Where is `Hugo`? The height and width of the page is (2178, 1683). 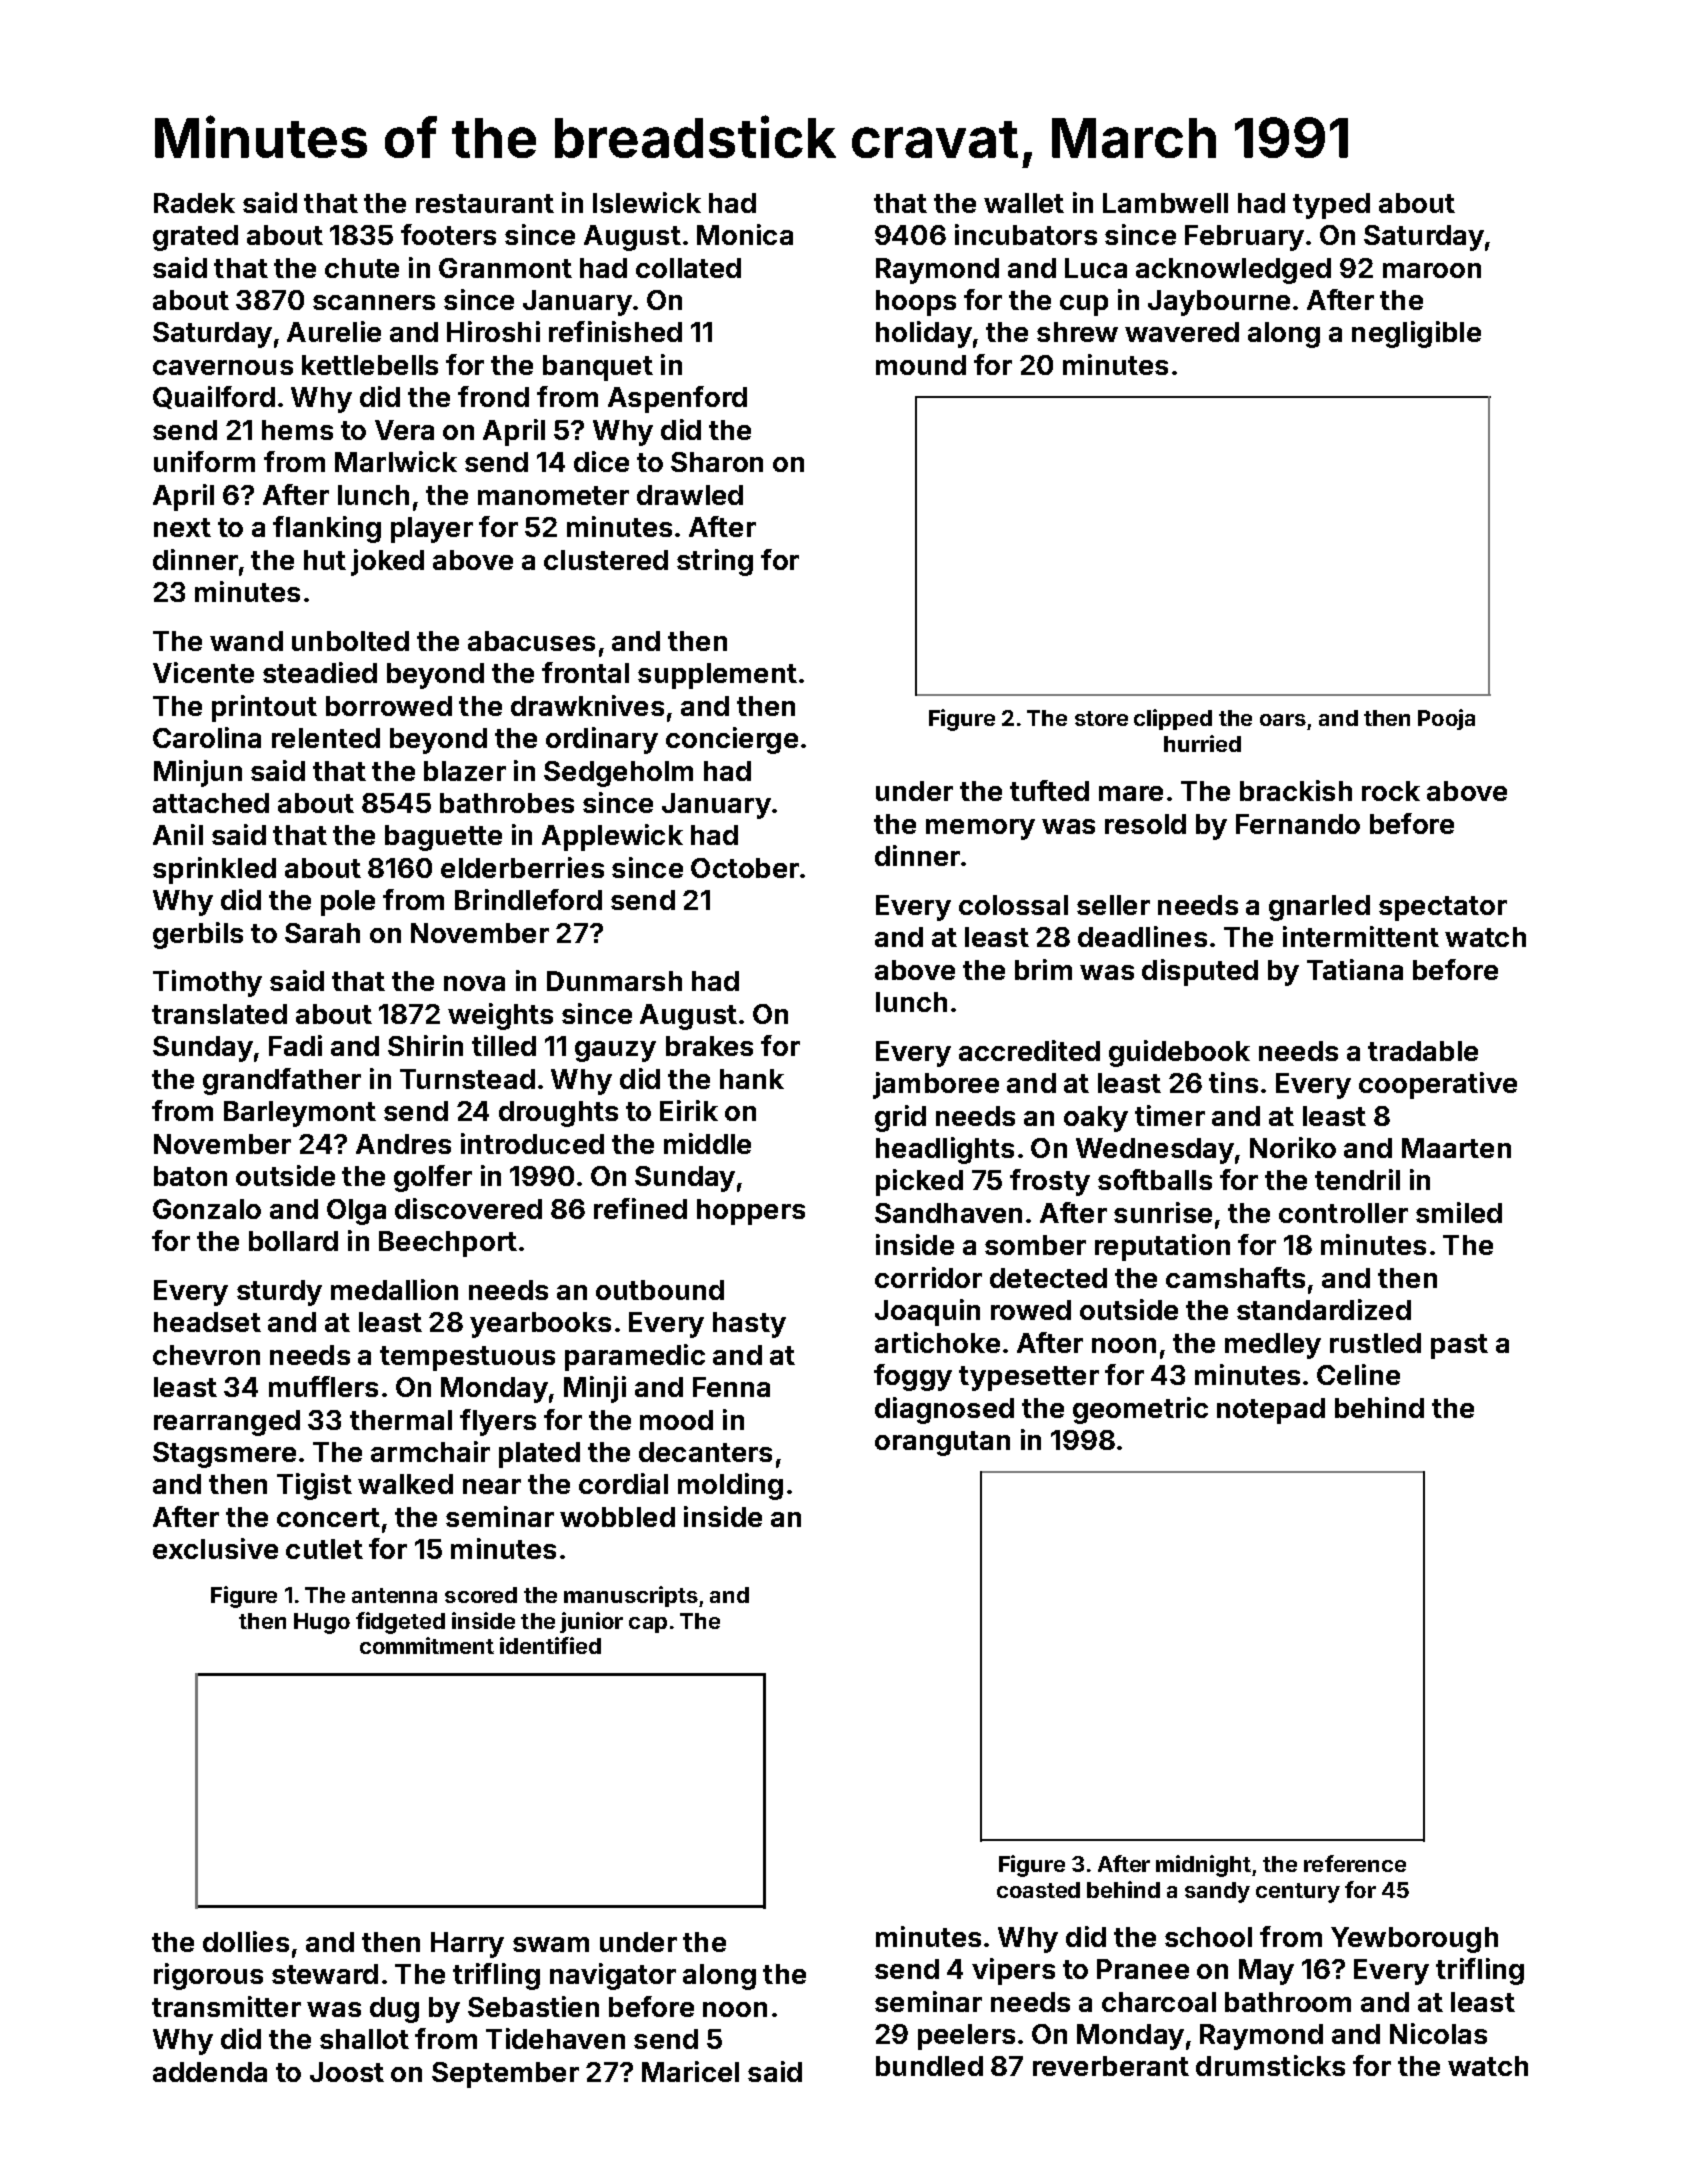 Hugo is located at coordinates (322, 1623).
